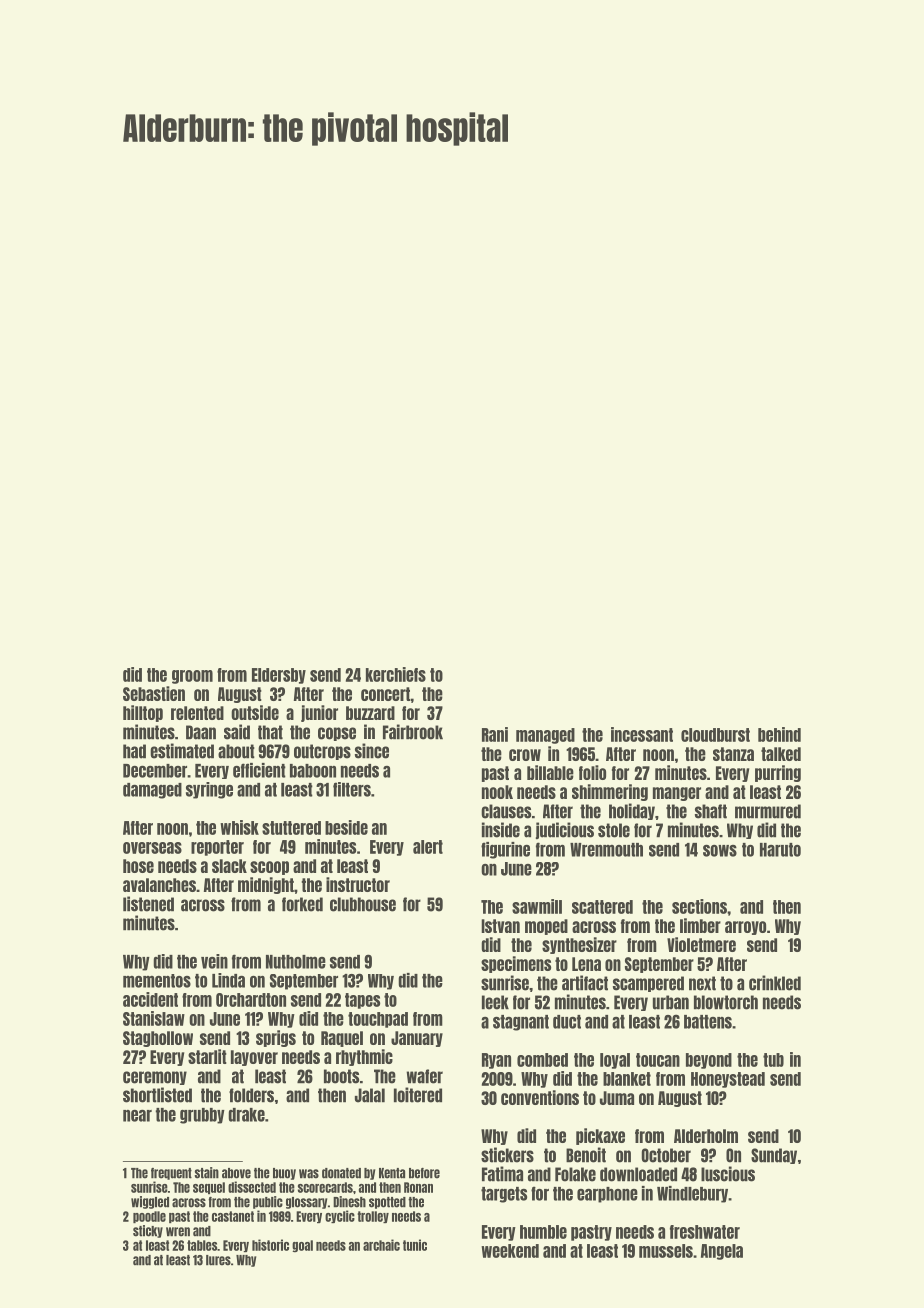 The image size is (924, 1308). What do you see at coordinates (505, 850) in the page?
I see `figurine` at bounding box center [505, 850].
